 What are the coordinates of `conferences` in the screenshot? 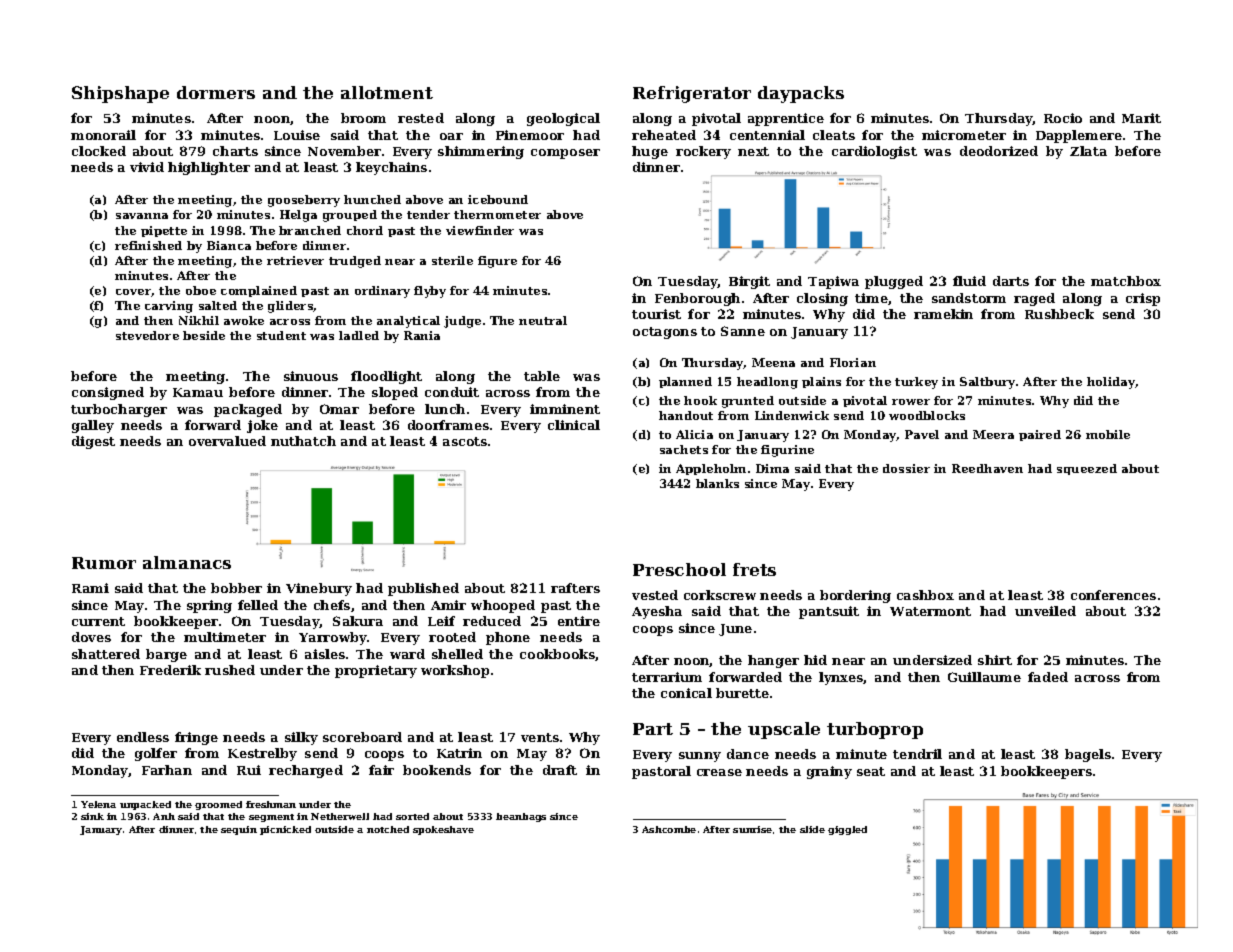 It's located at (1113, 595).
